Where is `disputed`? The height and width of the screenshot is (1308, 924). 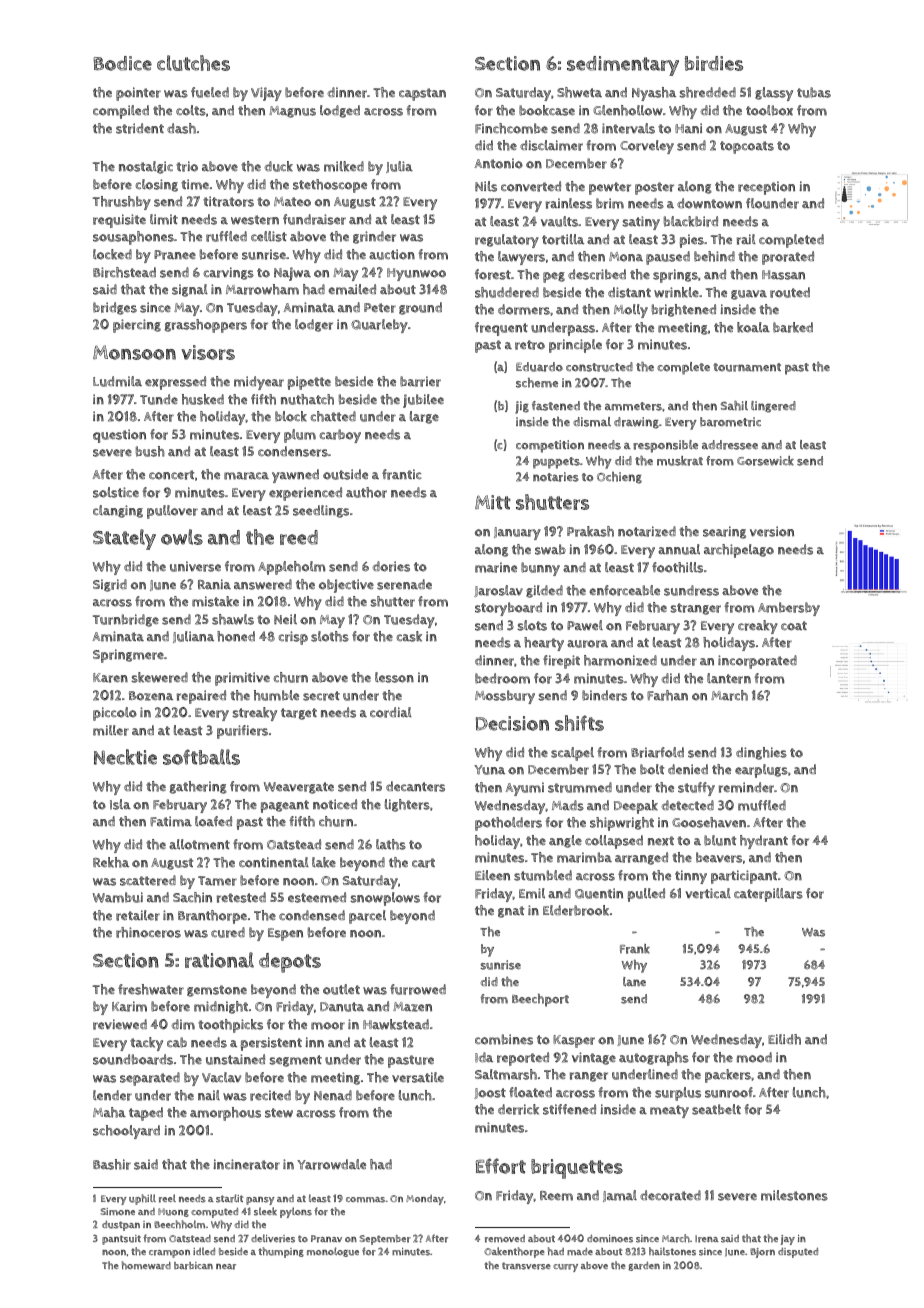 disputed is located at coordinates (798, 1252).
